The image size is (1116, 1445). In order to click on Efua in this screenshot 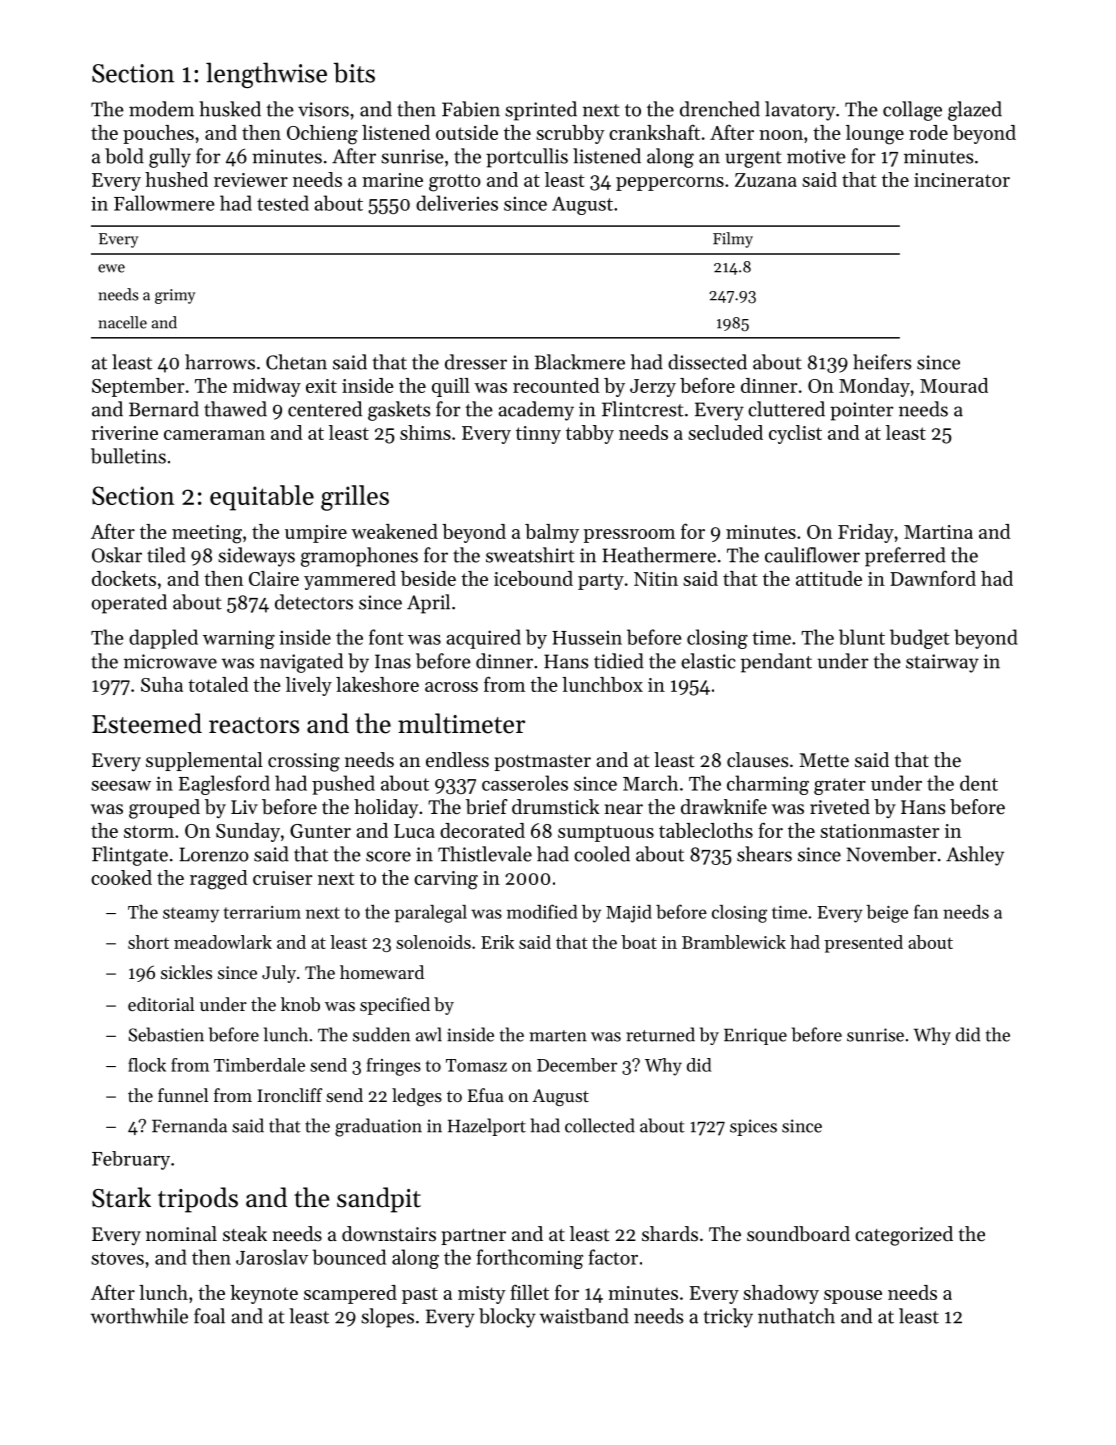, I will do `click(486, 1095)`.
